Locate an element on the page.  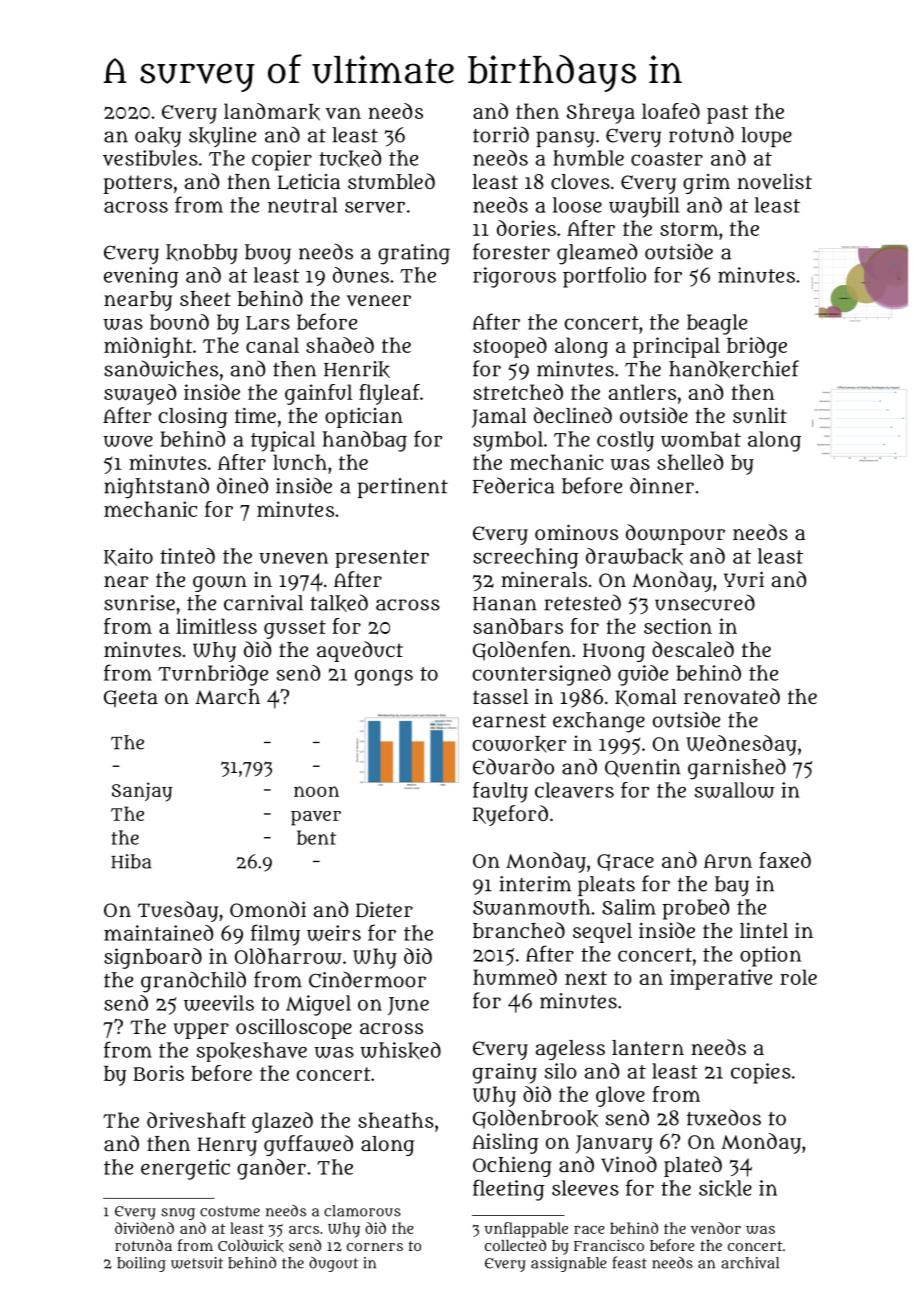
faulty is located at coordinates (500, 792).
